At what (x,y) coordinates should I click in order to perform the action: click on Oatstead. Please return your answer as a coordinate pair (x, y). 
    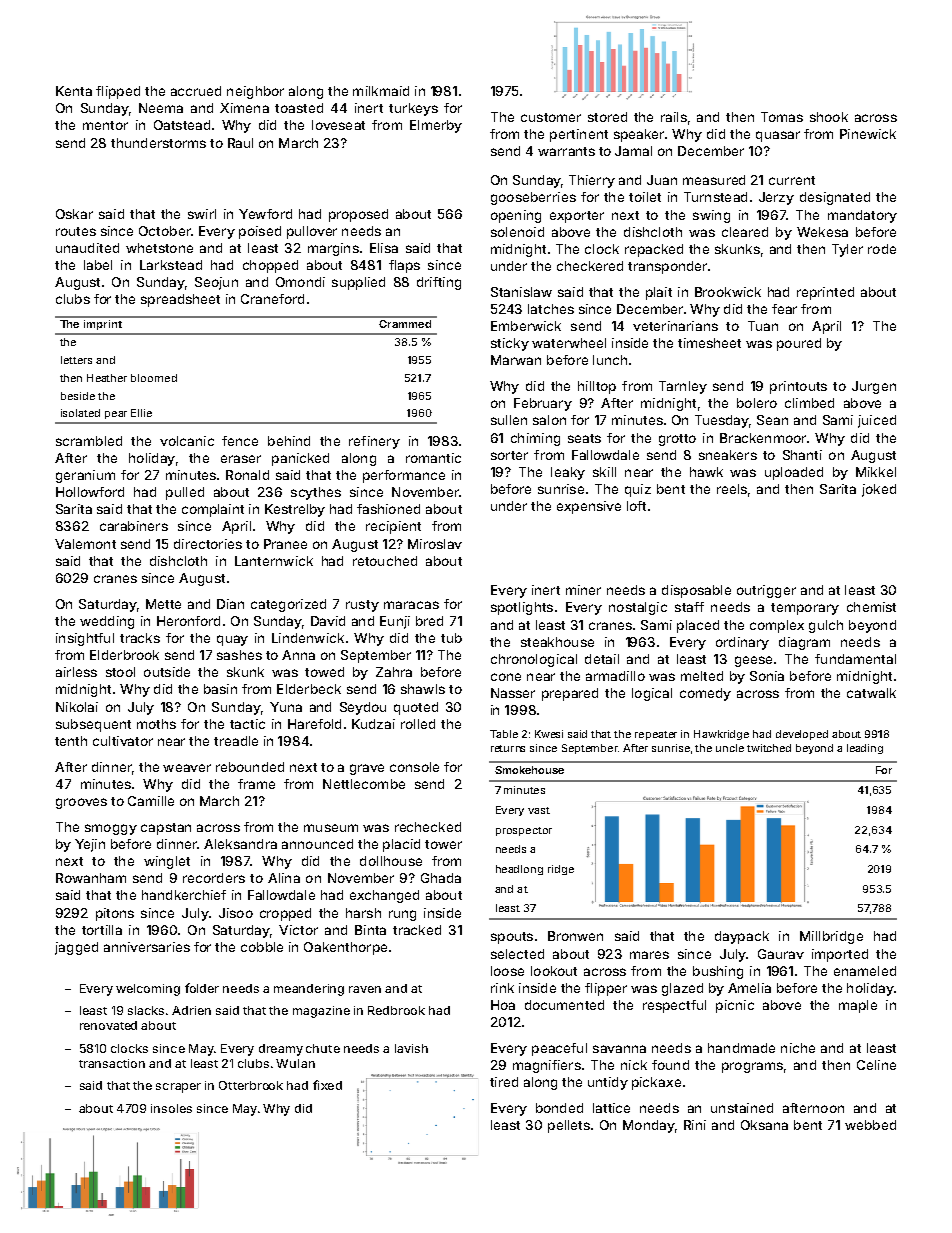
    Looking at the image, I should click on (182, 125).
